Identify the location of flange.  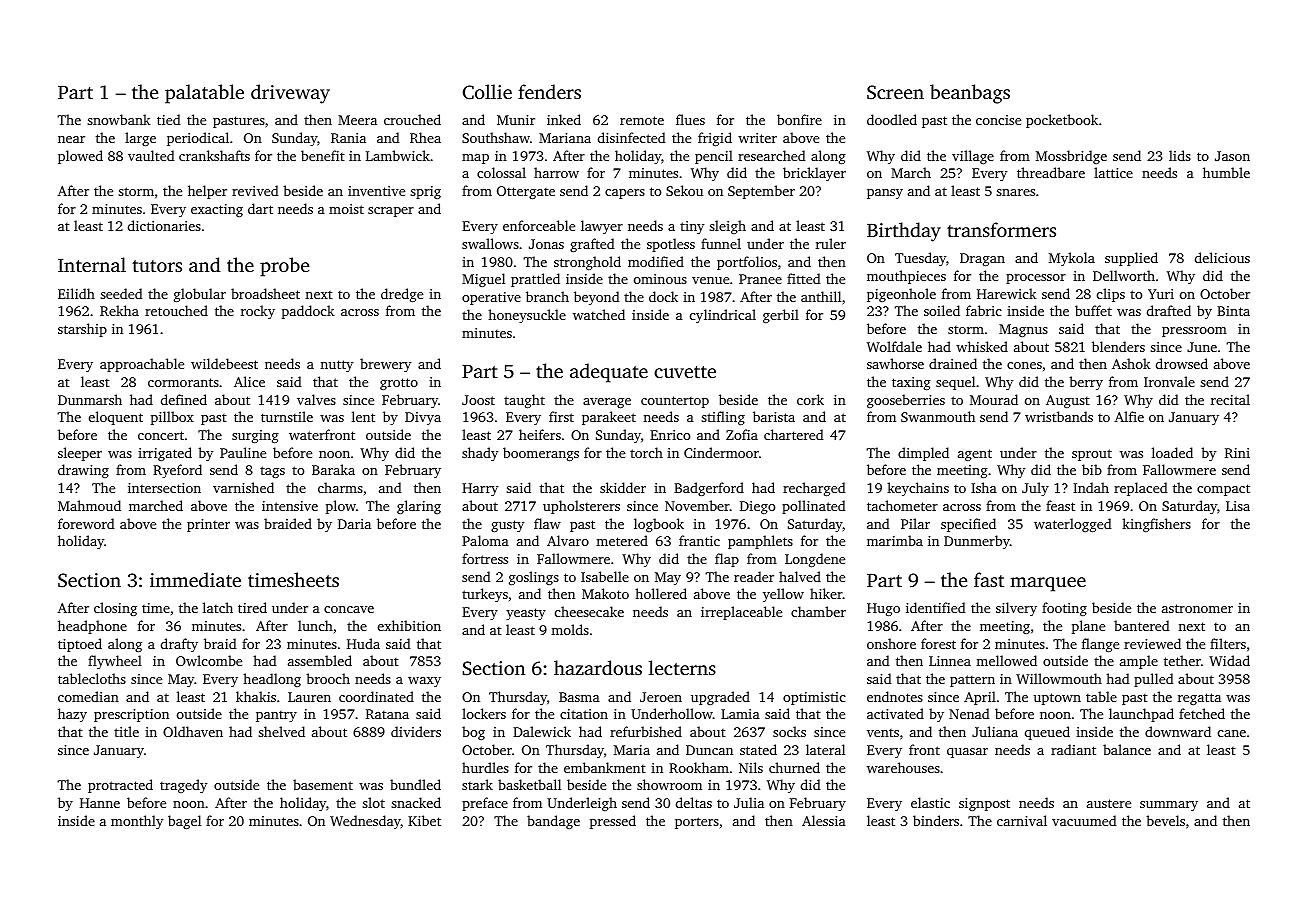
(1100, 645).
